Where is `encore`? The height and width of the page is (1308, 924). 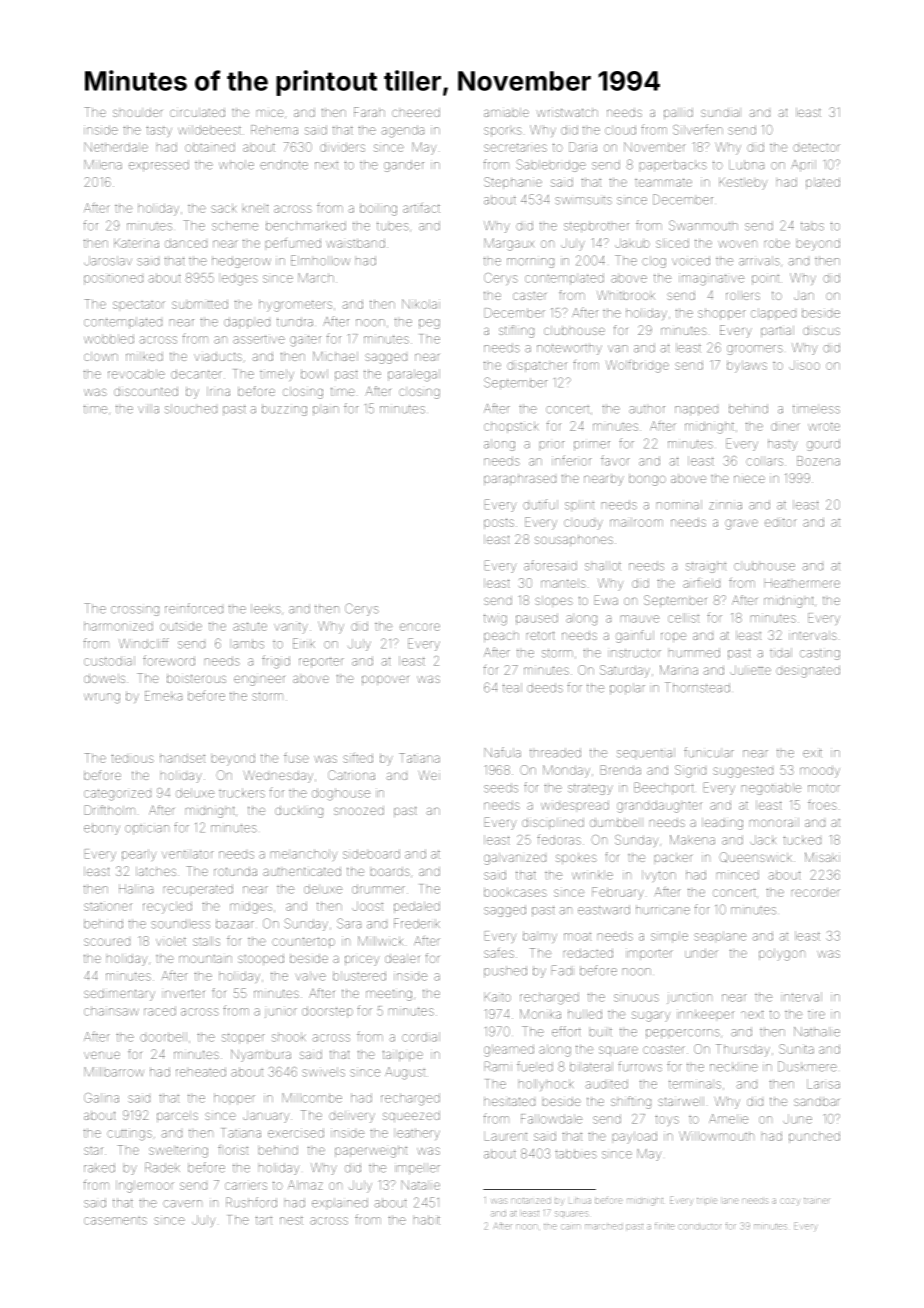 encore is located at coordinates (420, 627).
